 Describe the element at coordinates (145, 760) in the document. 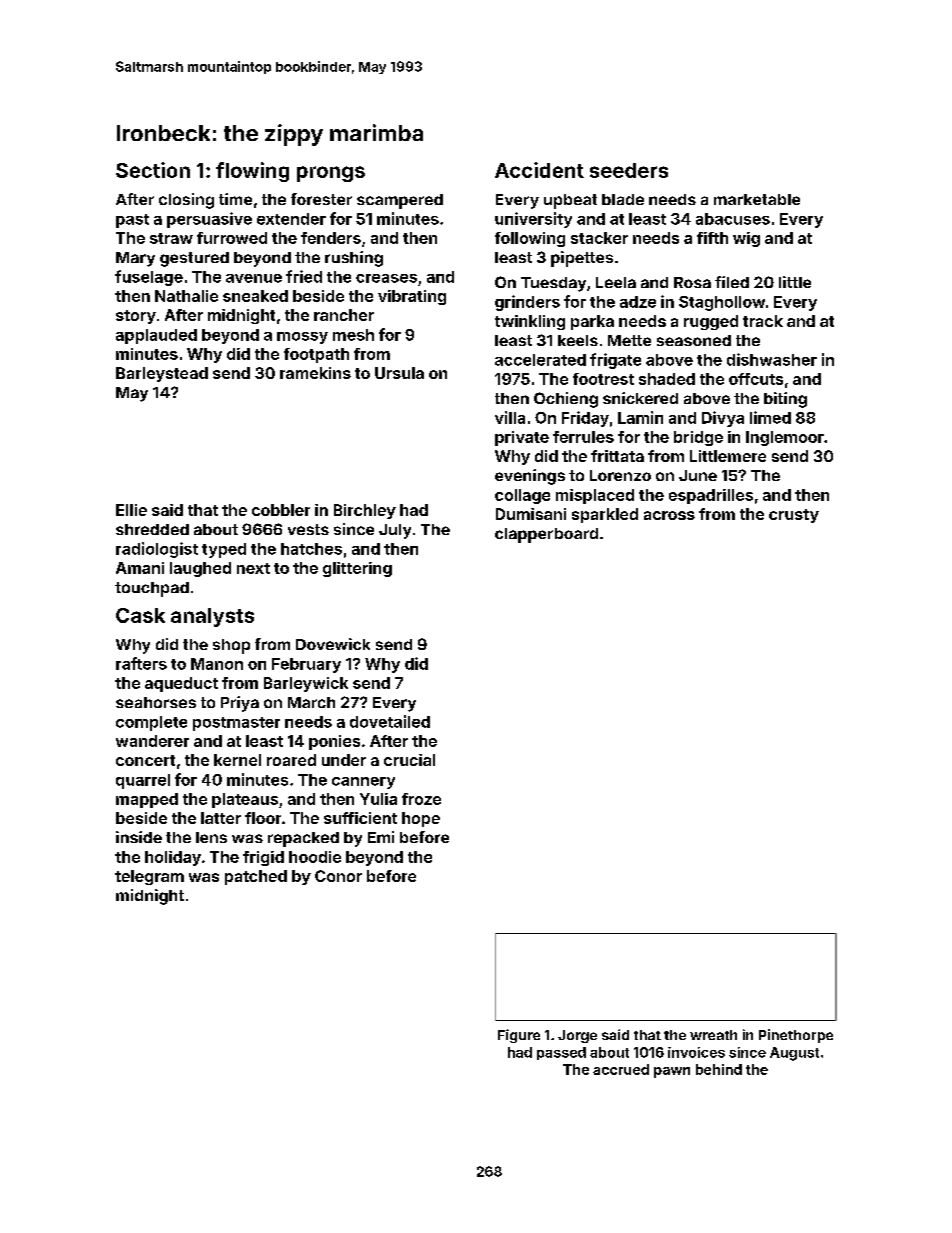

I see `concert` at that location.
